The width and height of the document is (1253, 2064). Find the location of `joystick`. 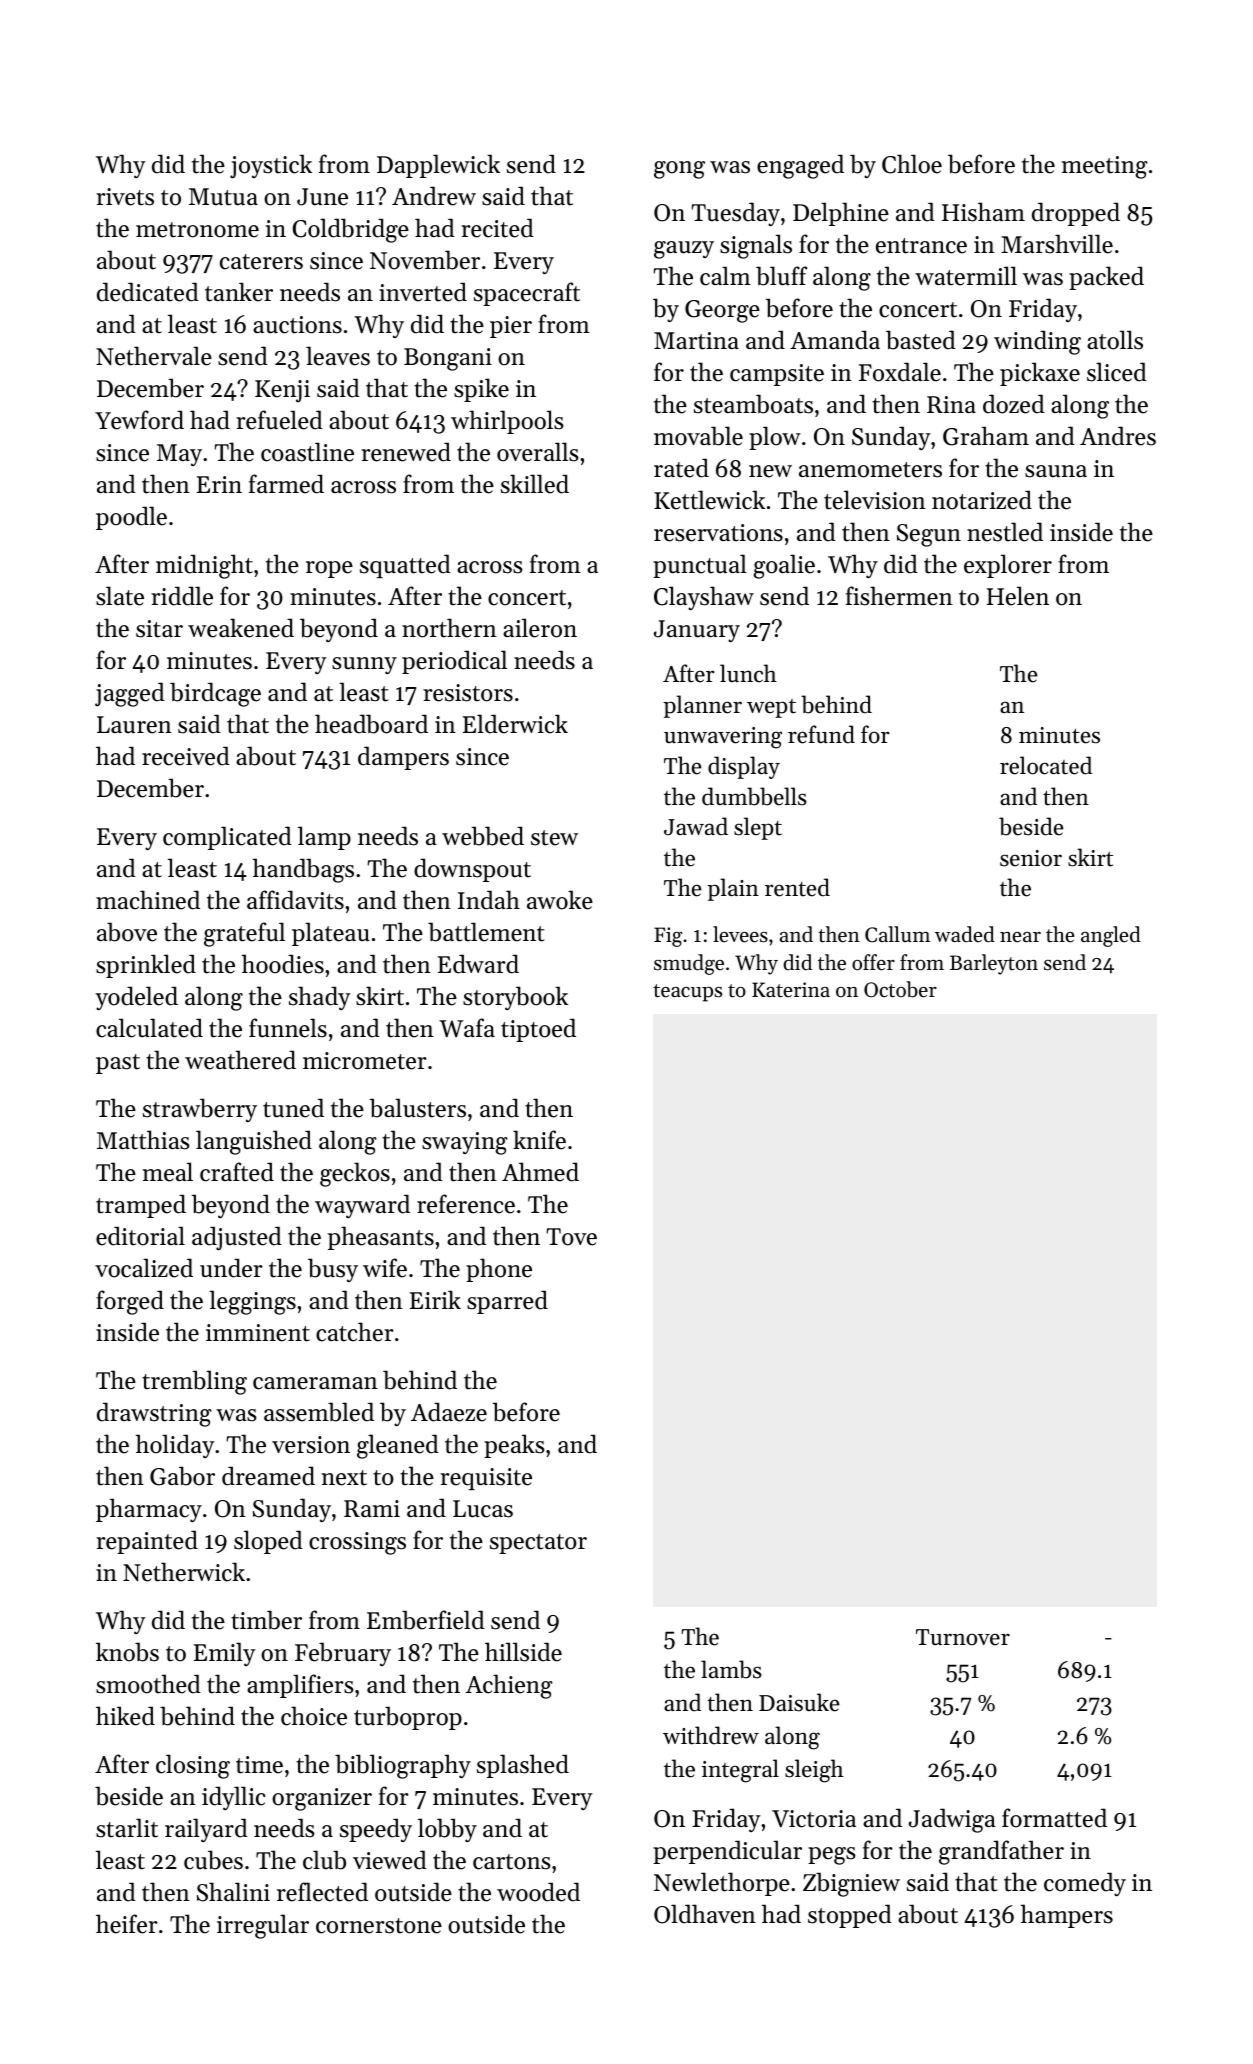

joystick is located at coordinates (271, 166).
